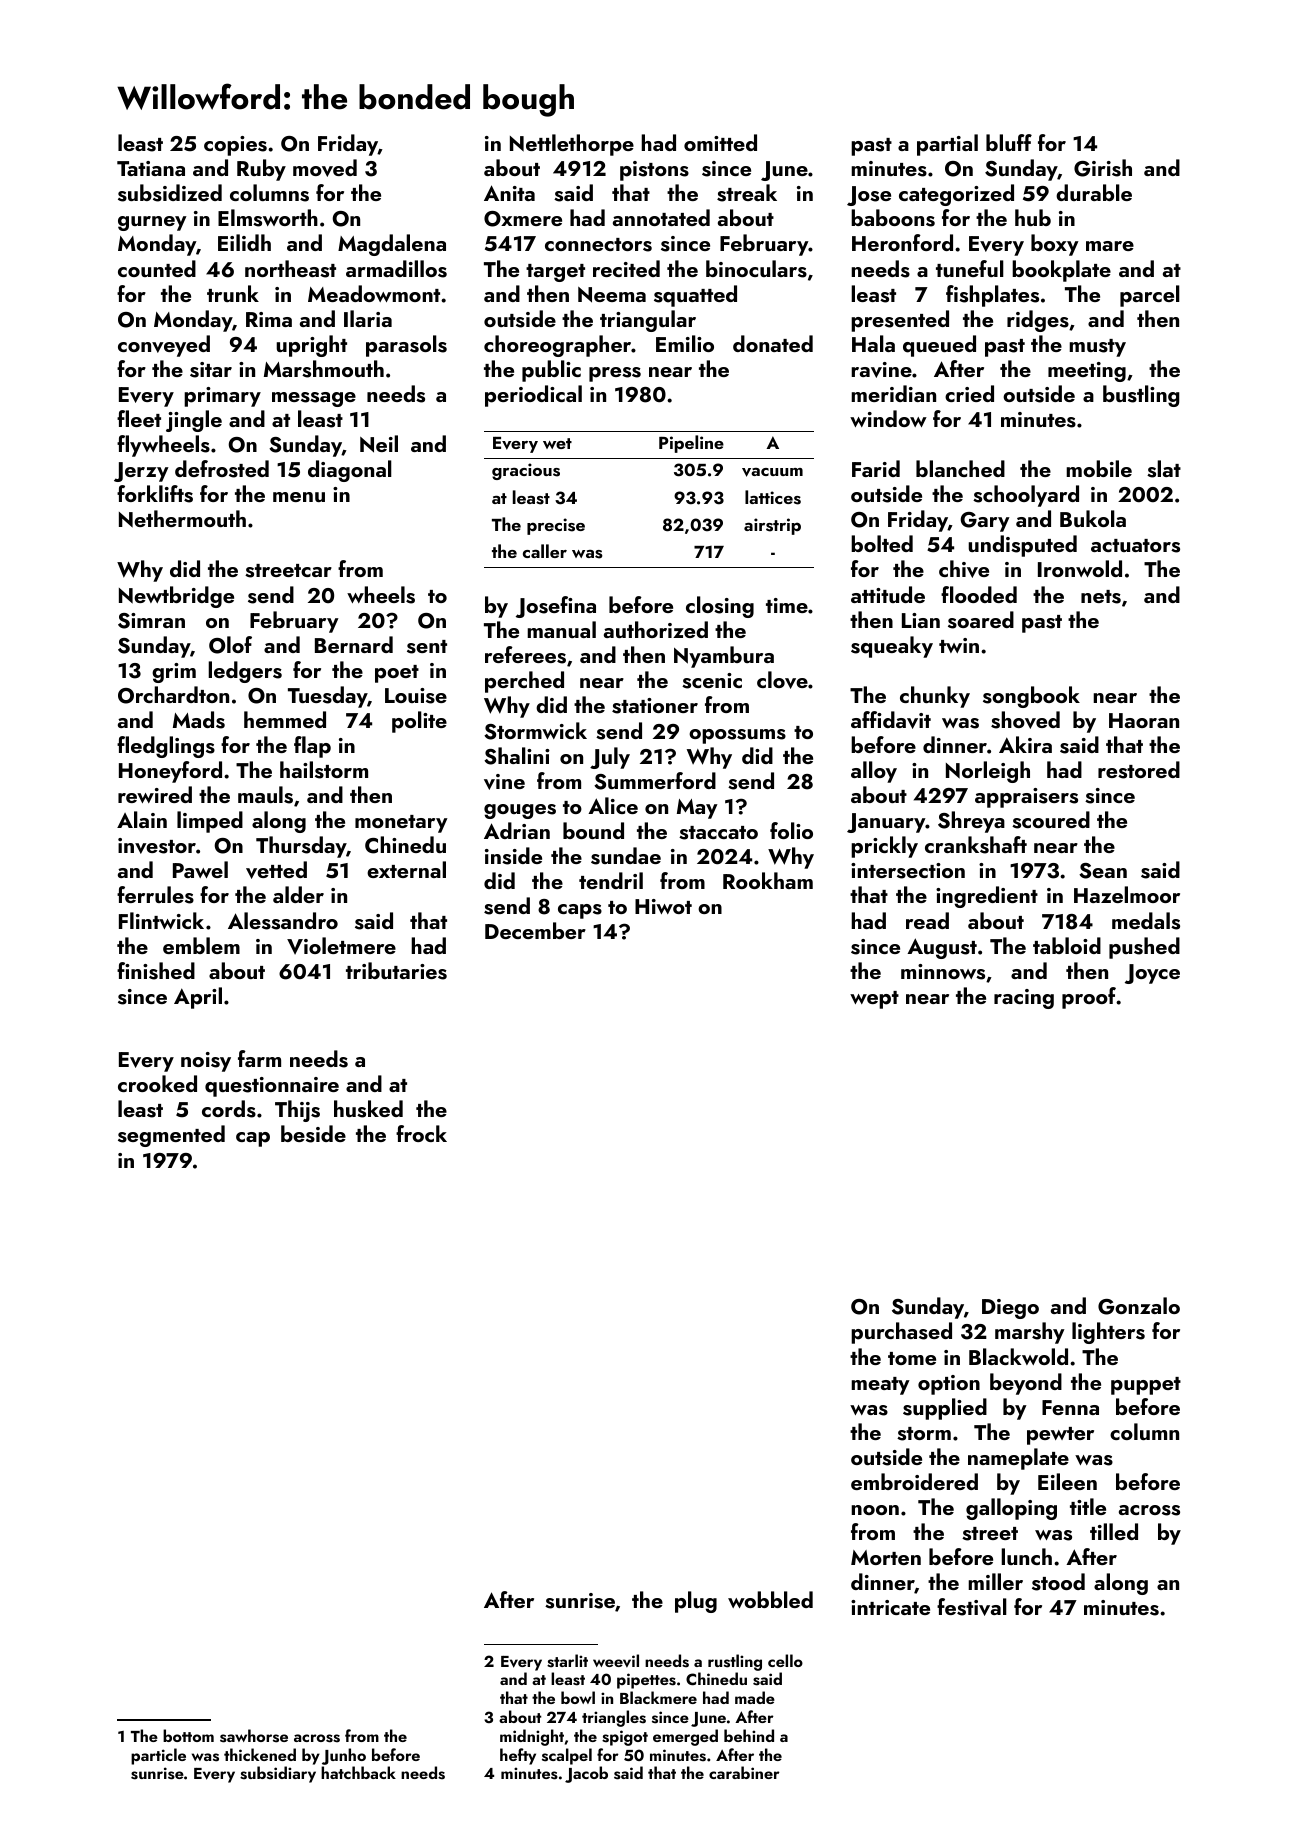 The width and height of the screenshot is (1298, 1835). Describe the element at coordinates (572, 145) in the screenshot. I see `Nettlethorpe` at that location.
